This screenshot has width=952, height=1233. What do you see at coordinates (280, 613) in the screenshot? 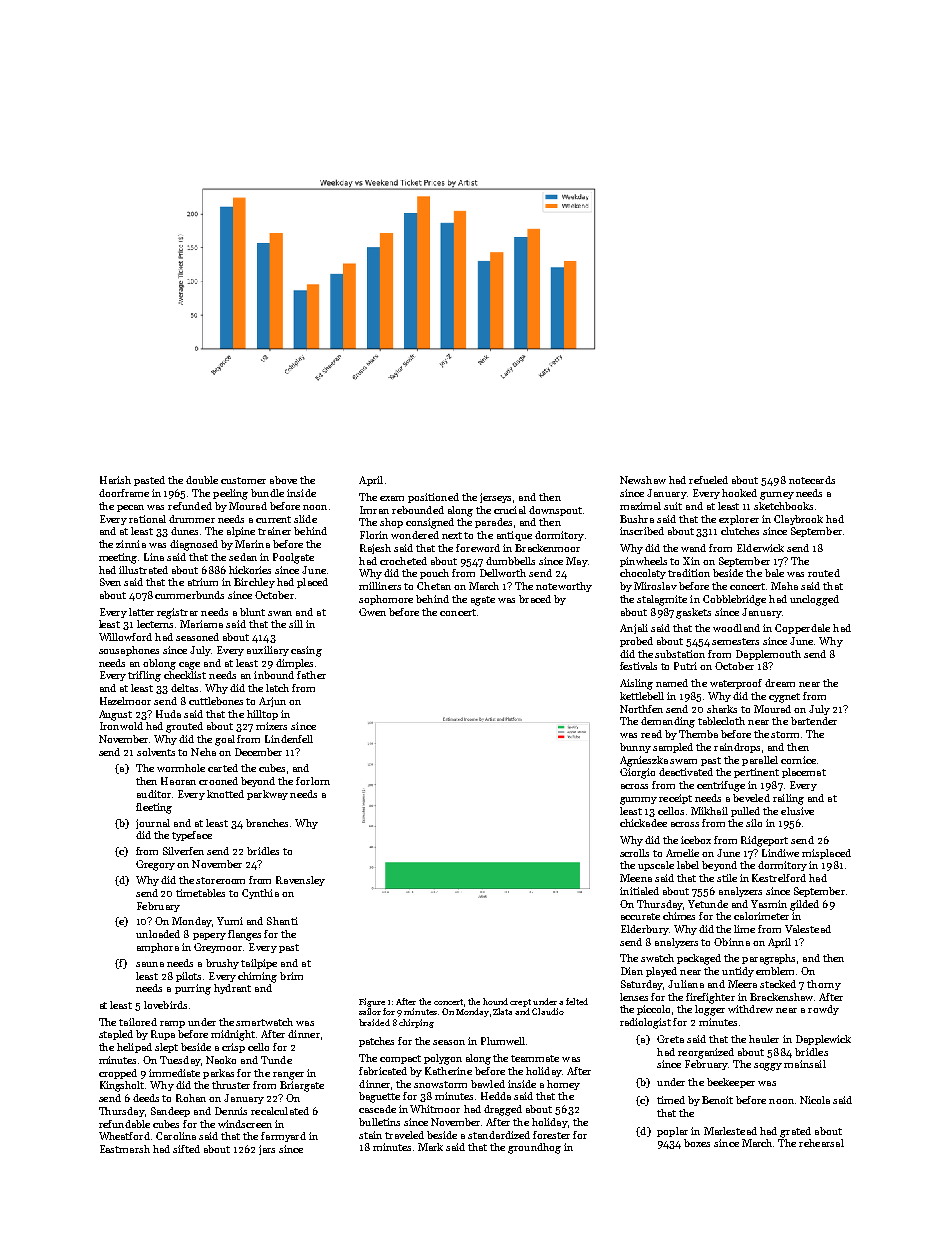
I see `swan` at bounding box center [280, 613].
